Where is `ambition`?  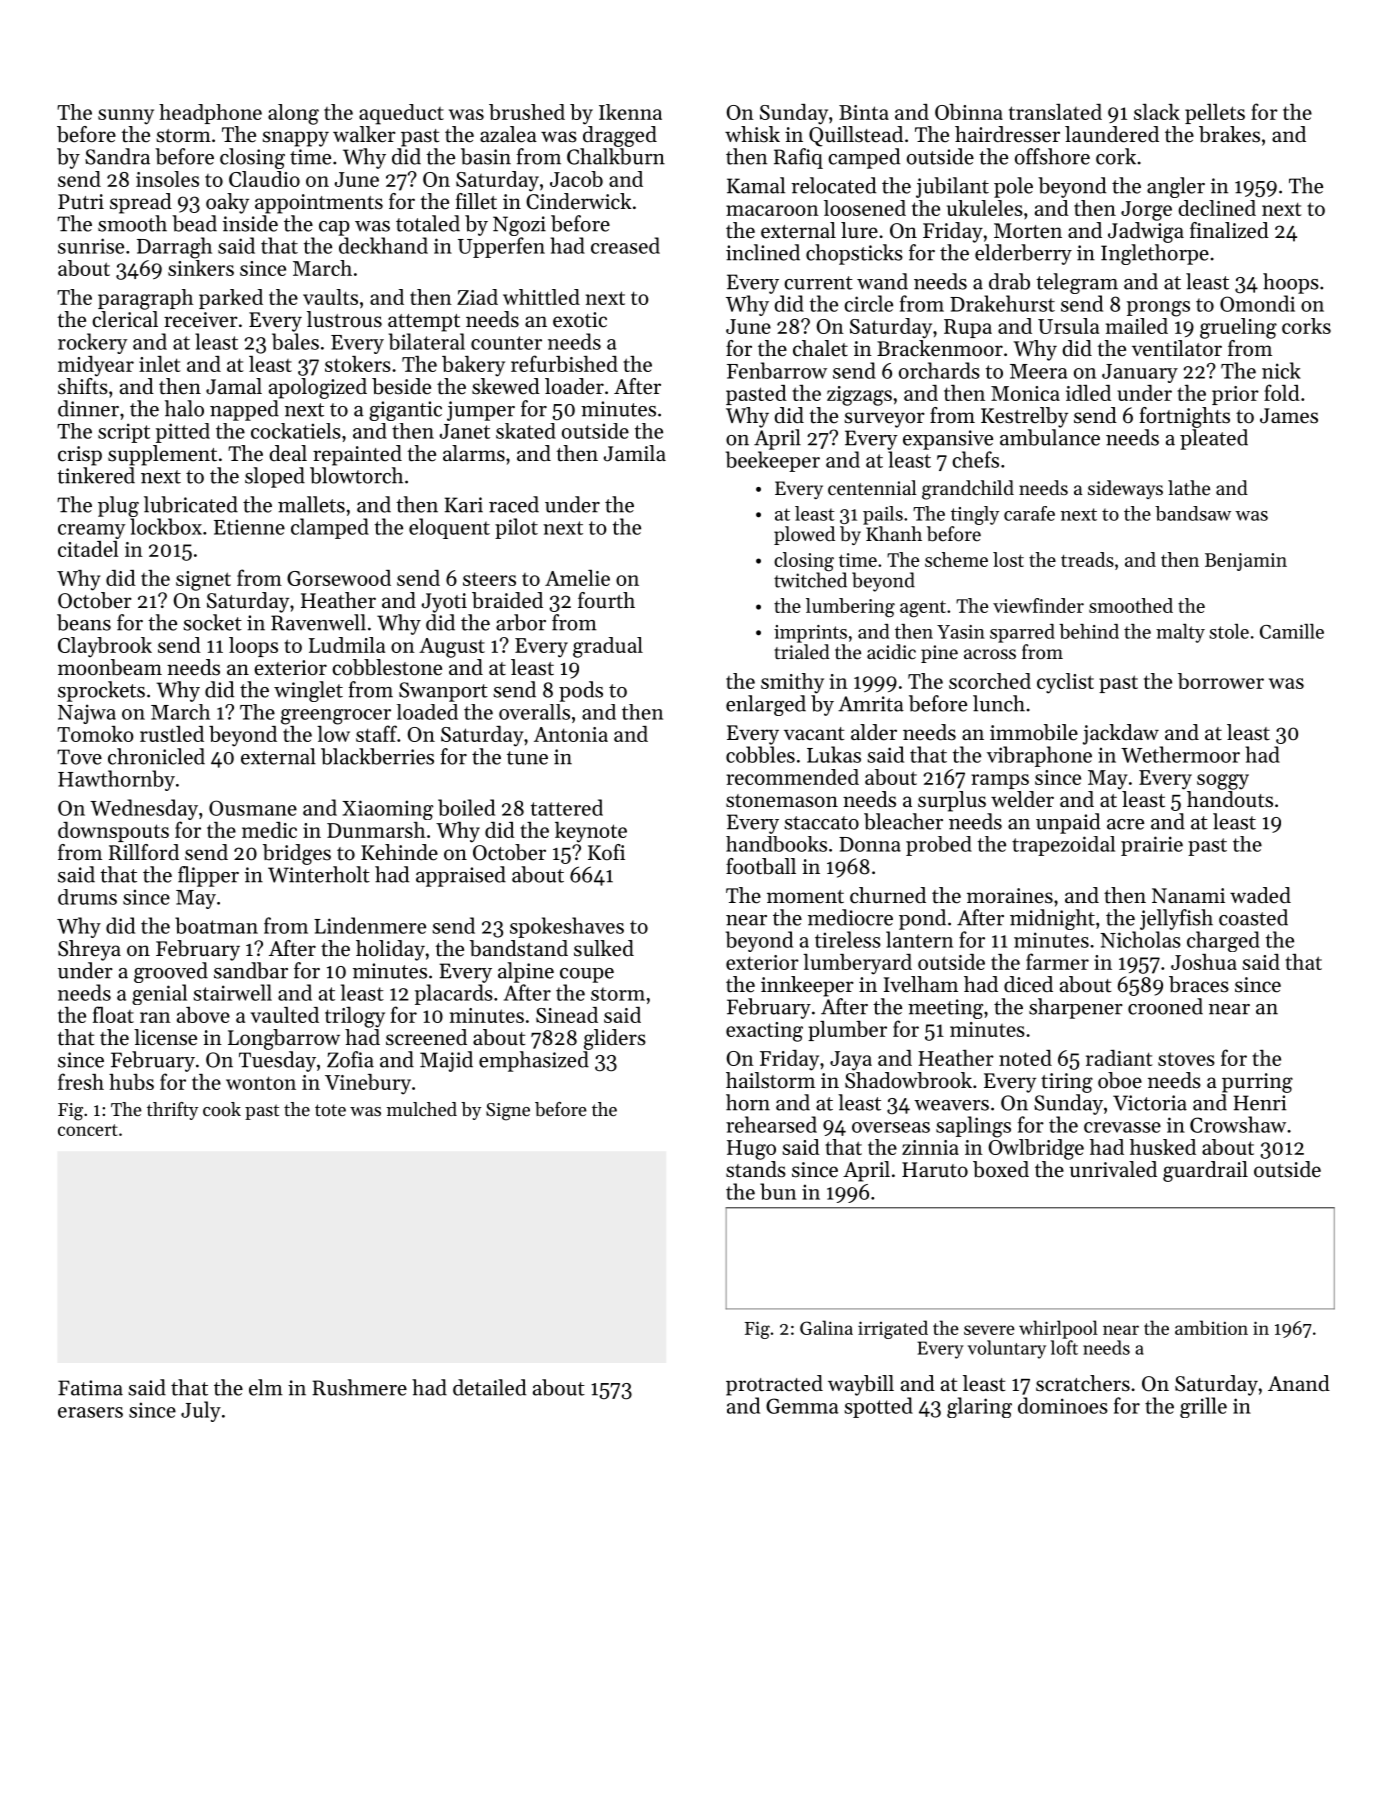
ambition is located at coordinates (1211, 1327).
